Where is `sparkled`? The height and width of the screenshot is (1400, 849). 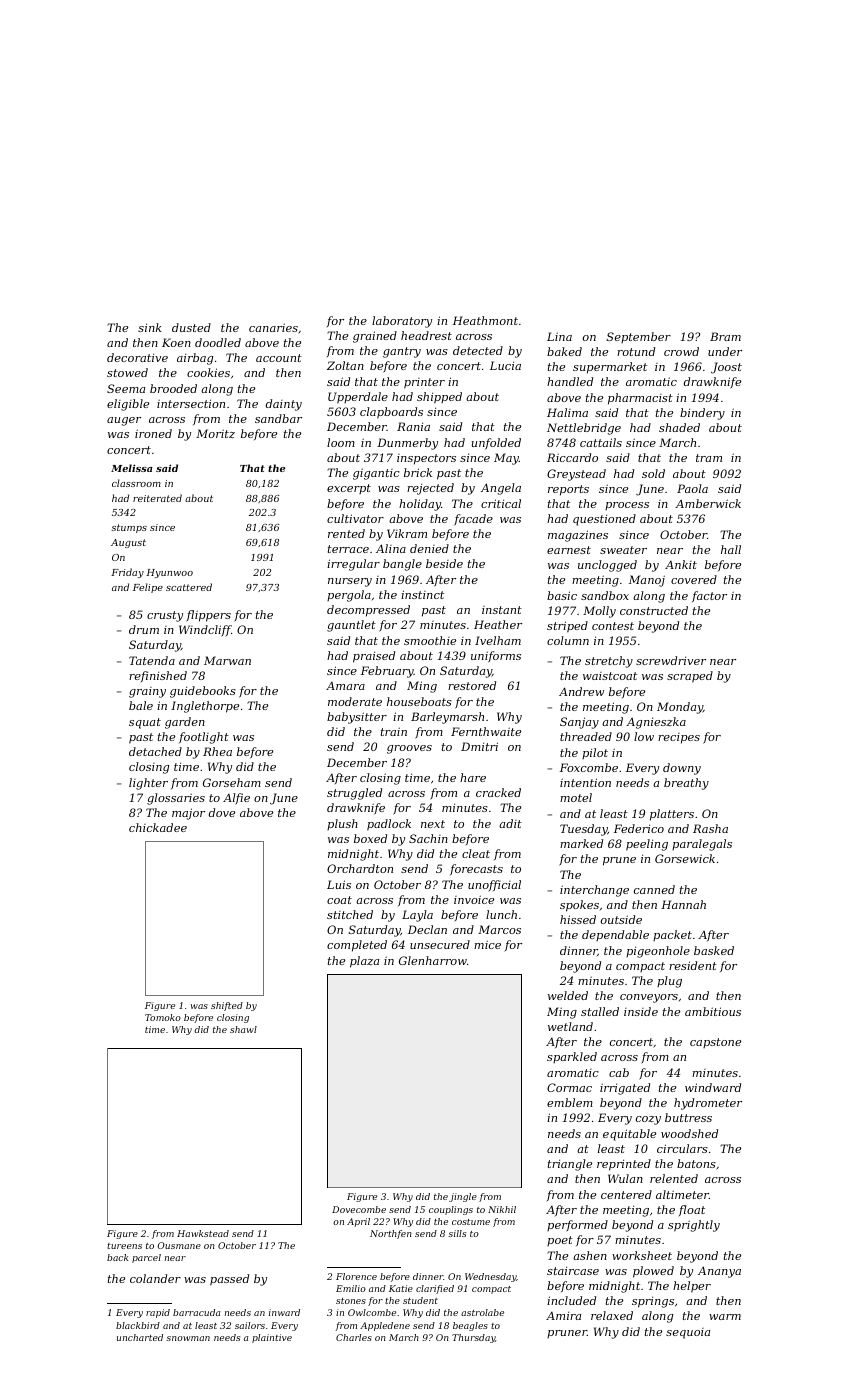 sparkled is located at coordinates (572, 1057).
